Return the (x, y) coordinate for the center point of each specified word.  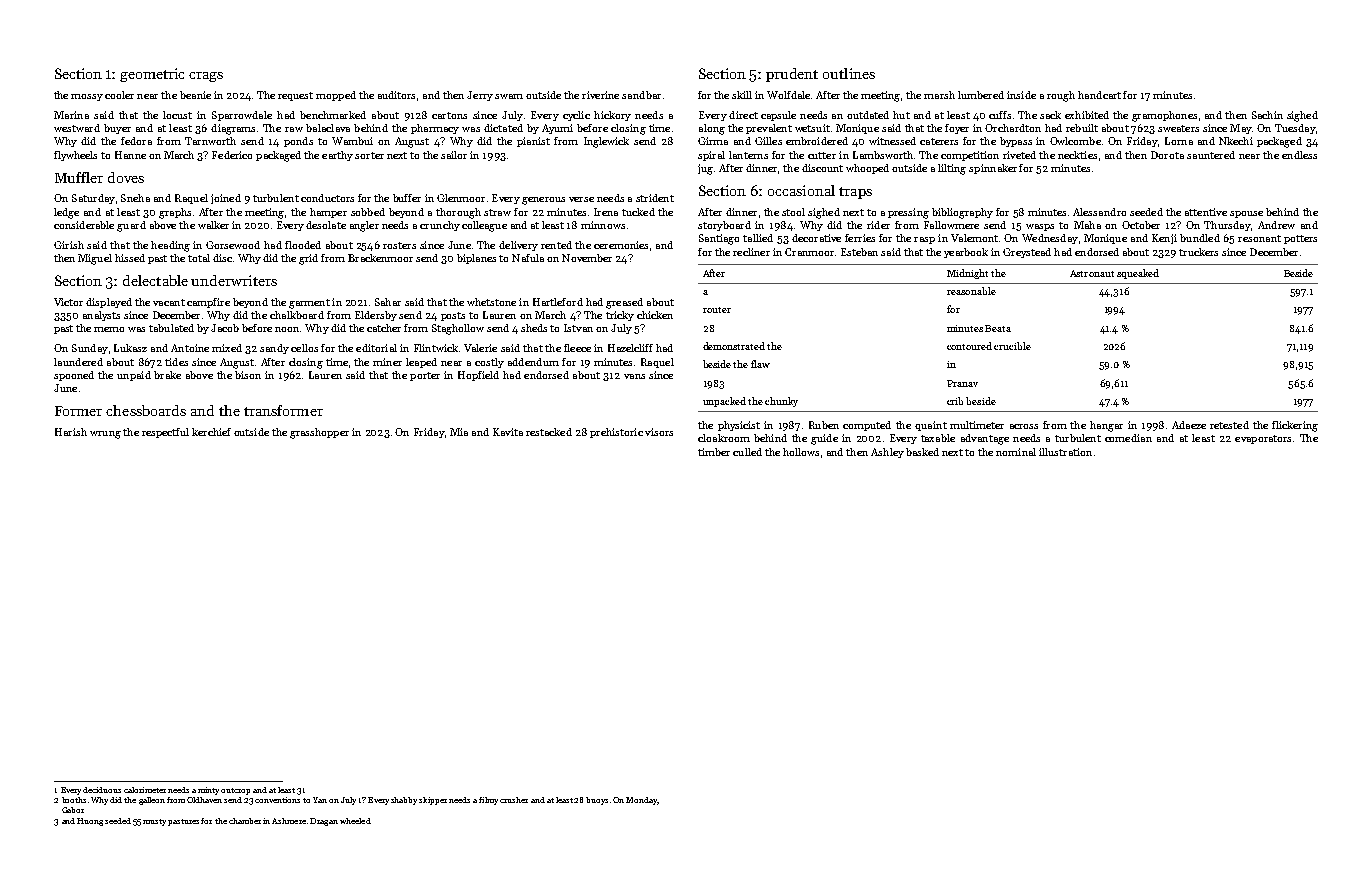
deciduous (102, 790)
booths (74, 800)
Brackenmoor (380, 258)
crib (955, 401)
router (717, 310)
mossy (87, 97)
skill (742, 95)
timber (714, 452)
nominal (1016, 452)
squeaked (1138, 274)
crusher (514, 800)
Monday (641, 801)
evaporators (1263, 439)
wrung (105, 435)
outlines (849, 73)
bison (248, 375)
